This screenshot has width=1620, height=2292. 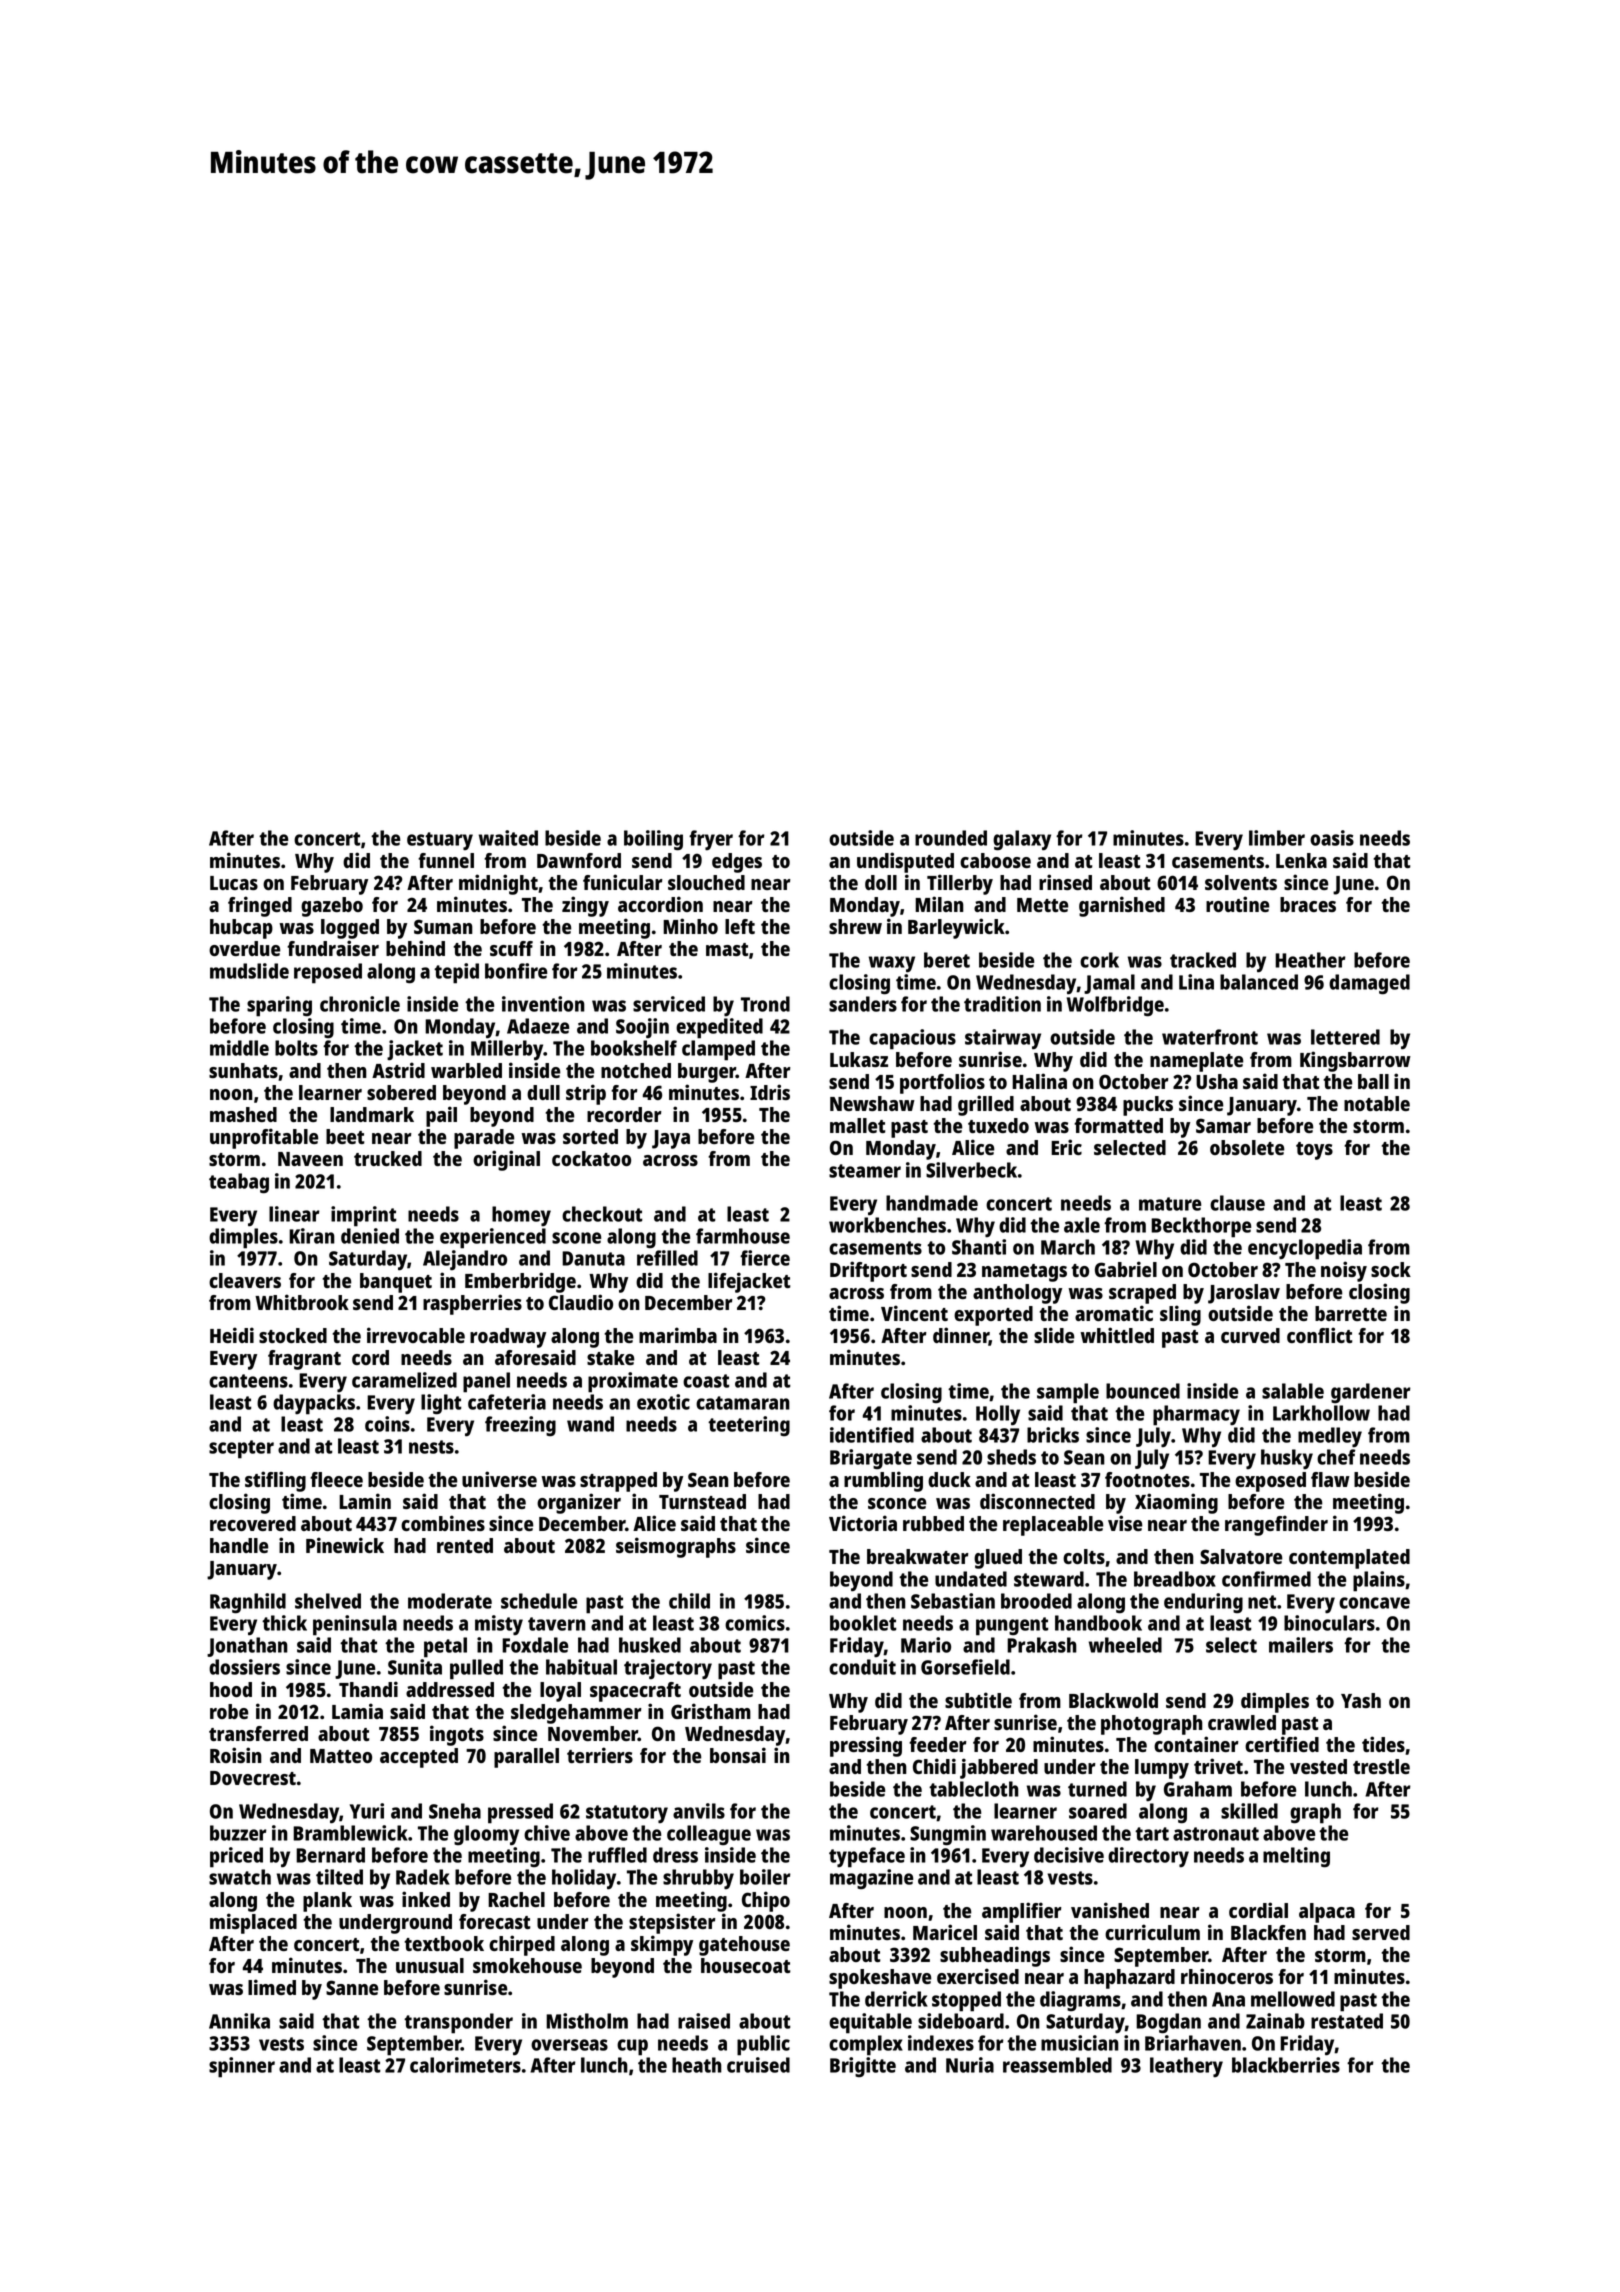 What do you see at coordinates (960, 884) in the screenshot?
I see `Tillerby` at bounding box center [960, 884].
